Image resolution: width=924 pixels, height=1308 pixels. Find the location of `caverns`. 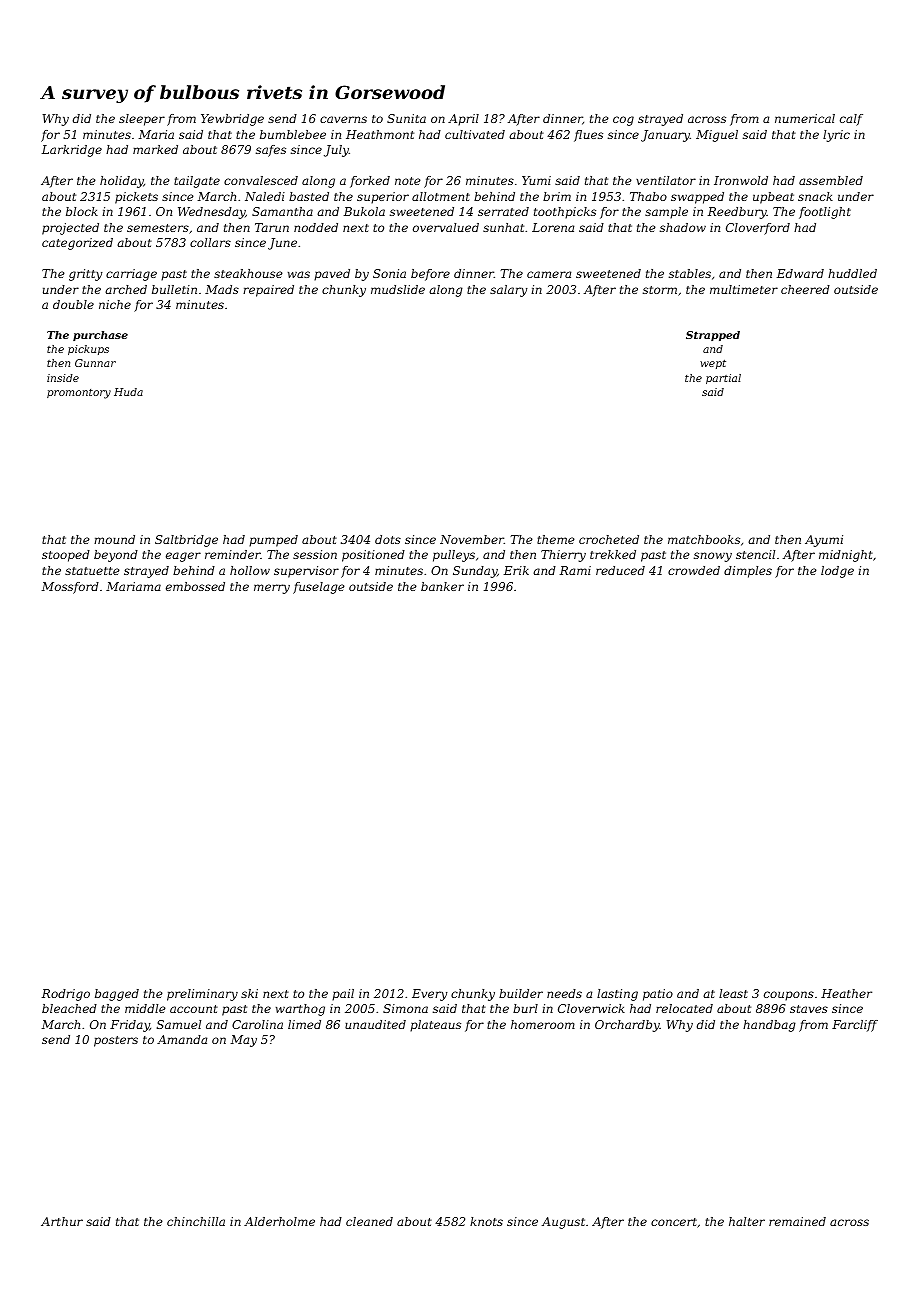

caverns is located at coordinates (343, 119).
